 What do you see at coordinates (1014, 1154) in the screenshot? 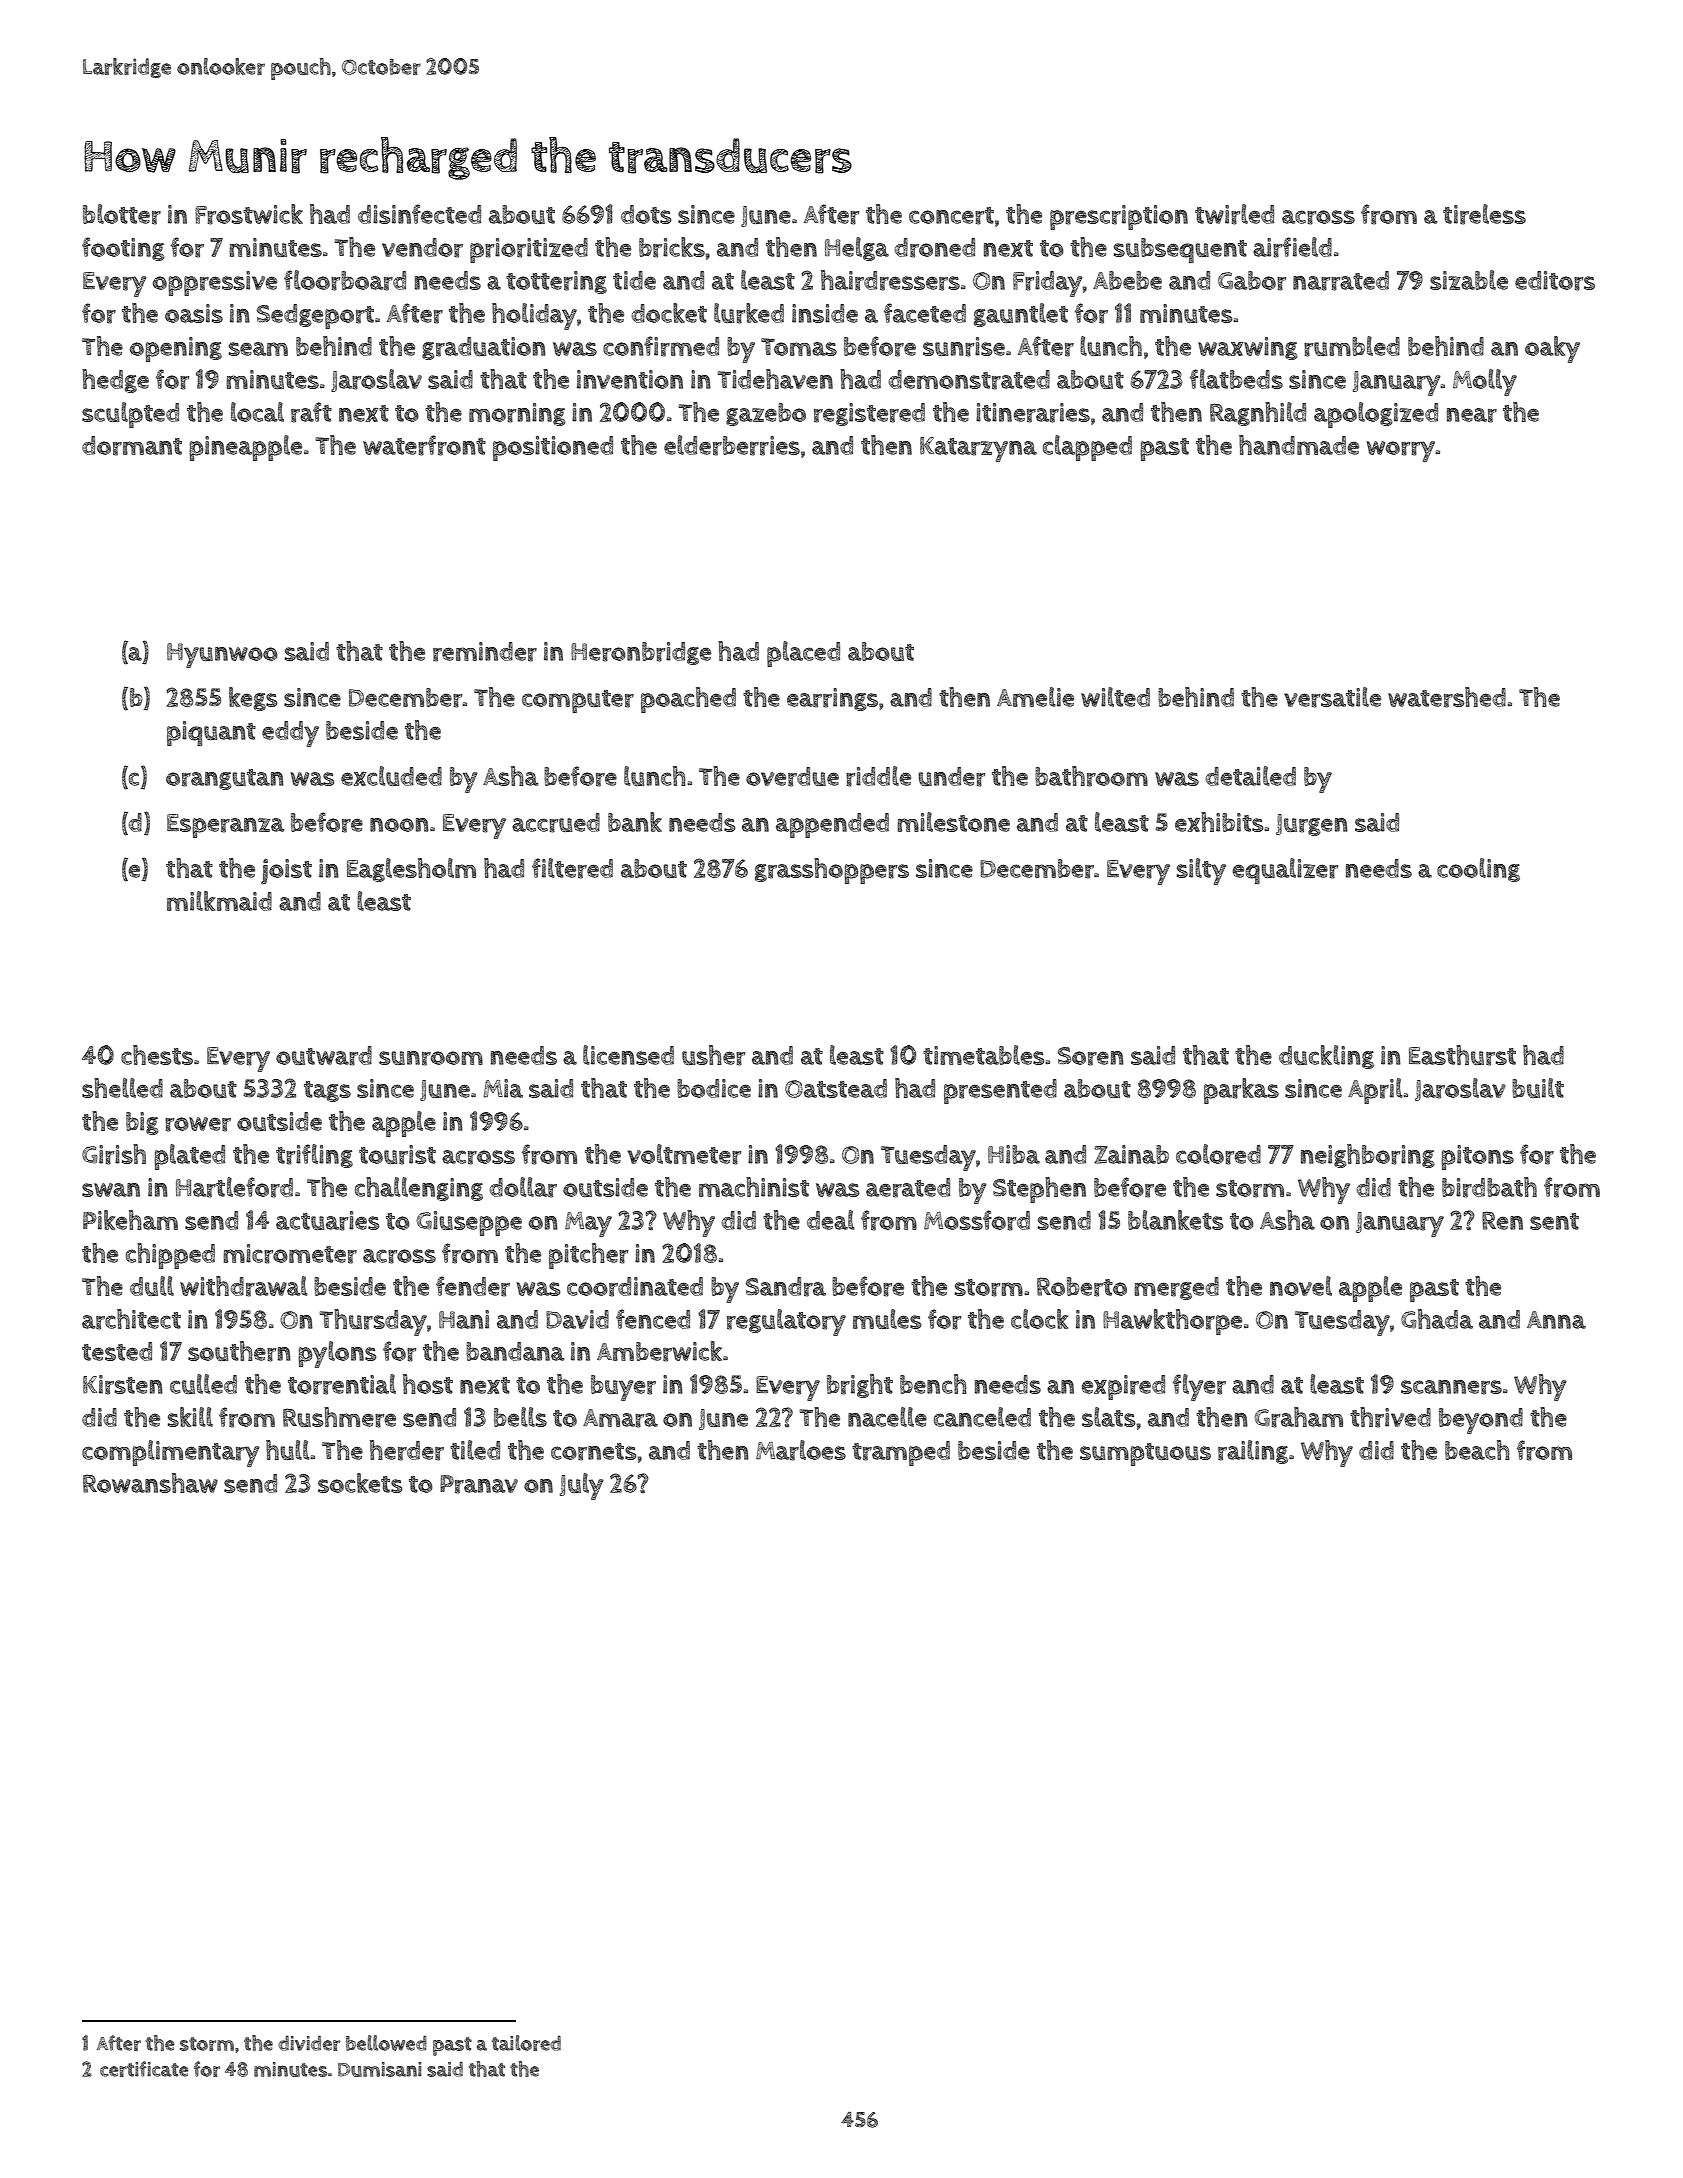
I see `Hiba` at bounding box center [1014, 1154].
